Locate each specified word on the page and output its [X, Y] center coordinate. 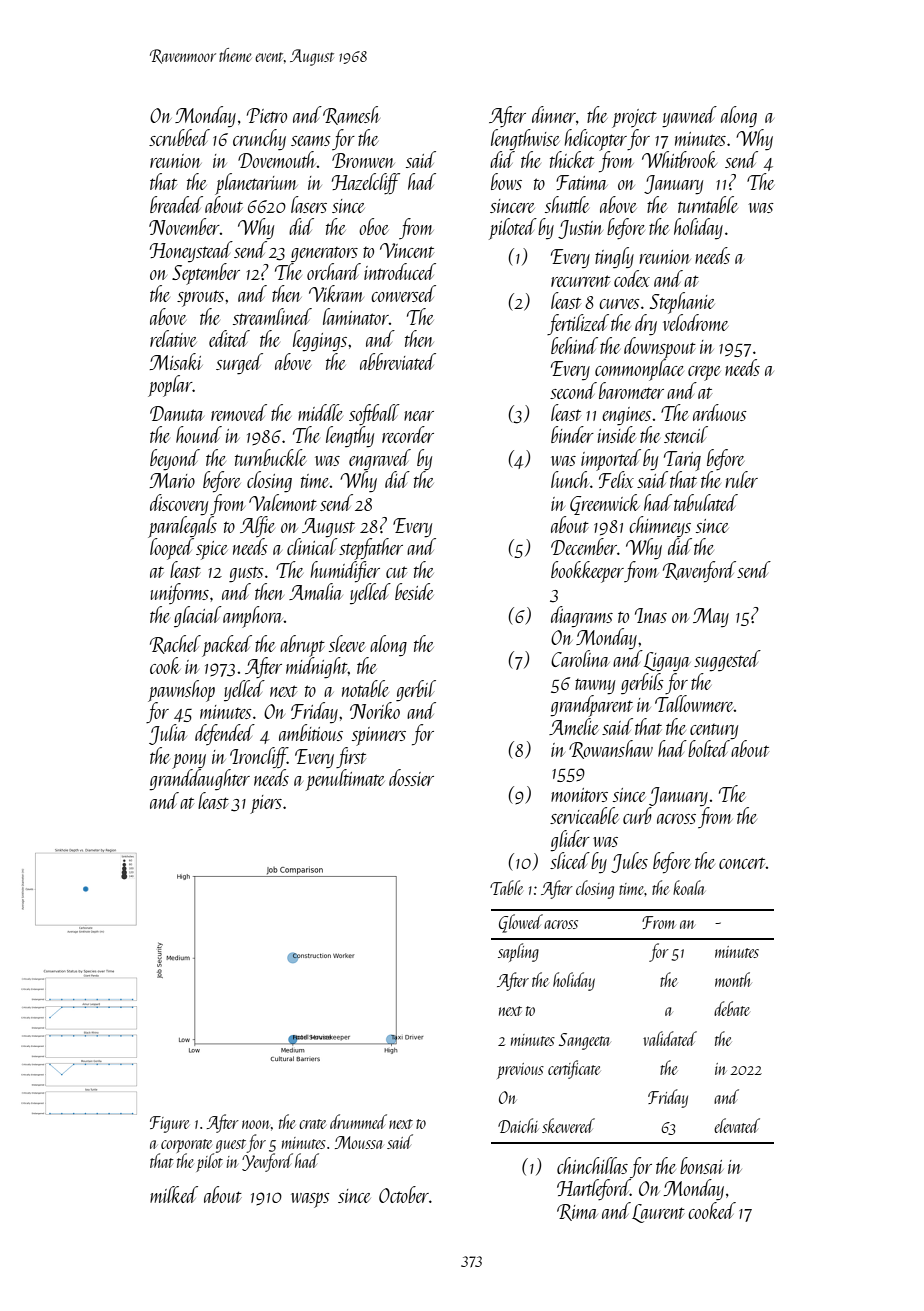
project [634, 118]
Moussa [359, 1142]
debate [732, 1008]
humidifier [345, 572]
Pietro [267, 115]
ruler [742, 479]
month [733, 979]
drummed [358, 1121]
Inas [651, 615]
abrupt [302, 646]
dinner [554, 114]
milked [174, 1194]
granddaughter [199, 780]
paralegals [182, 527]
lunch [570, 479]
